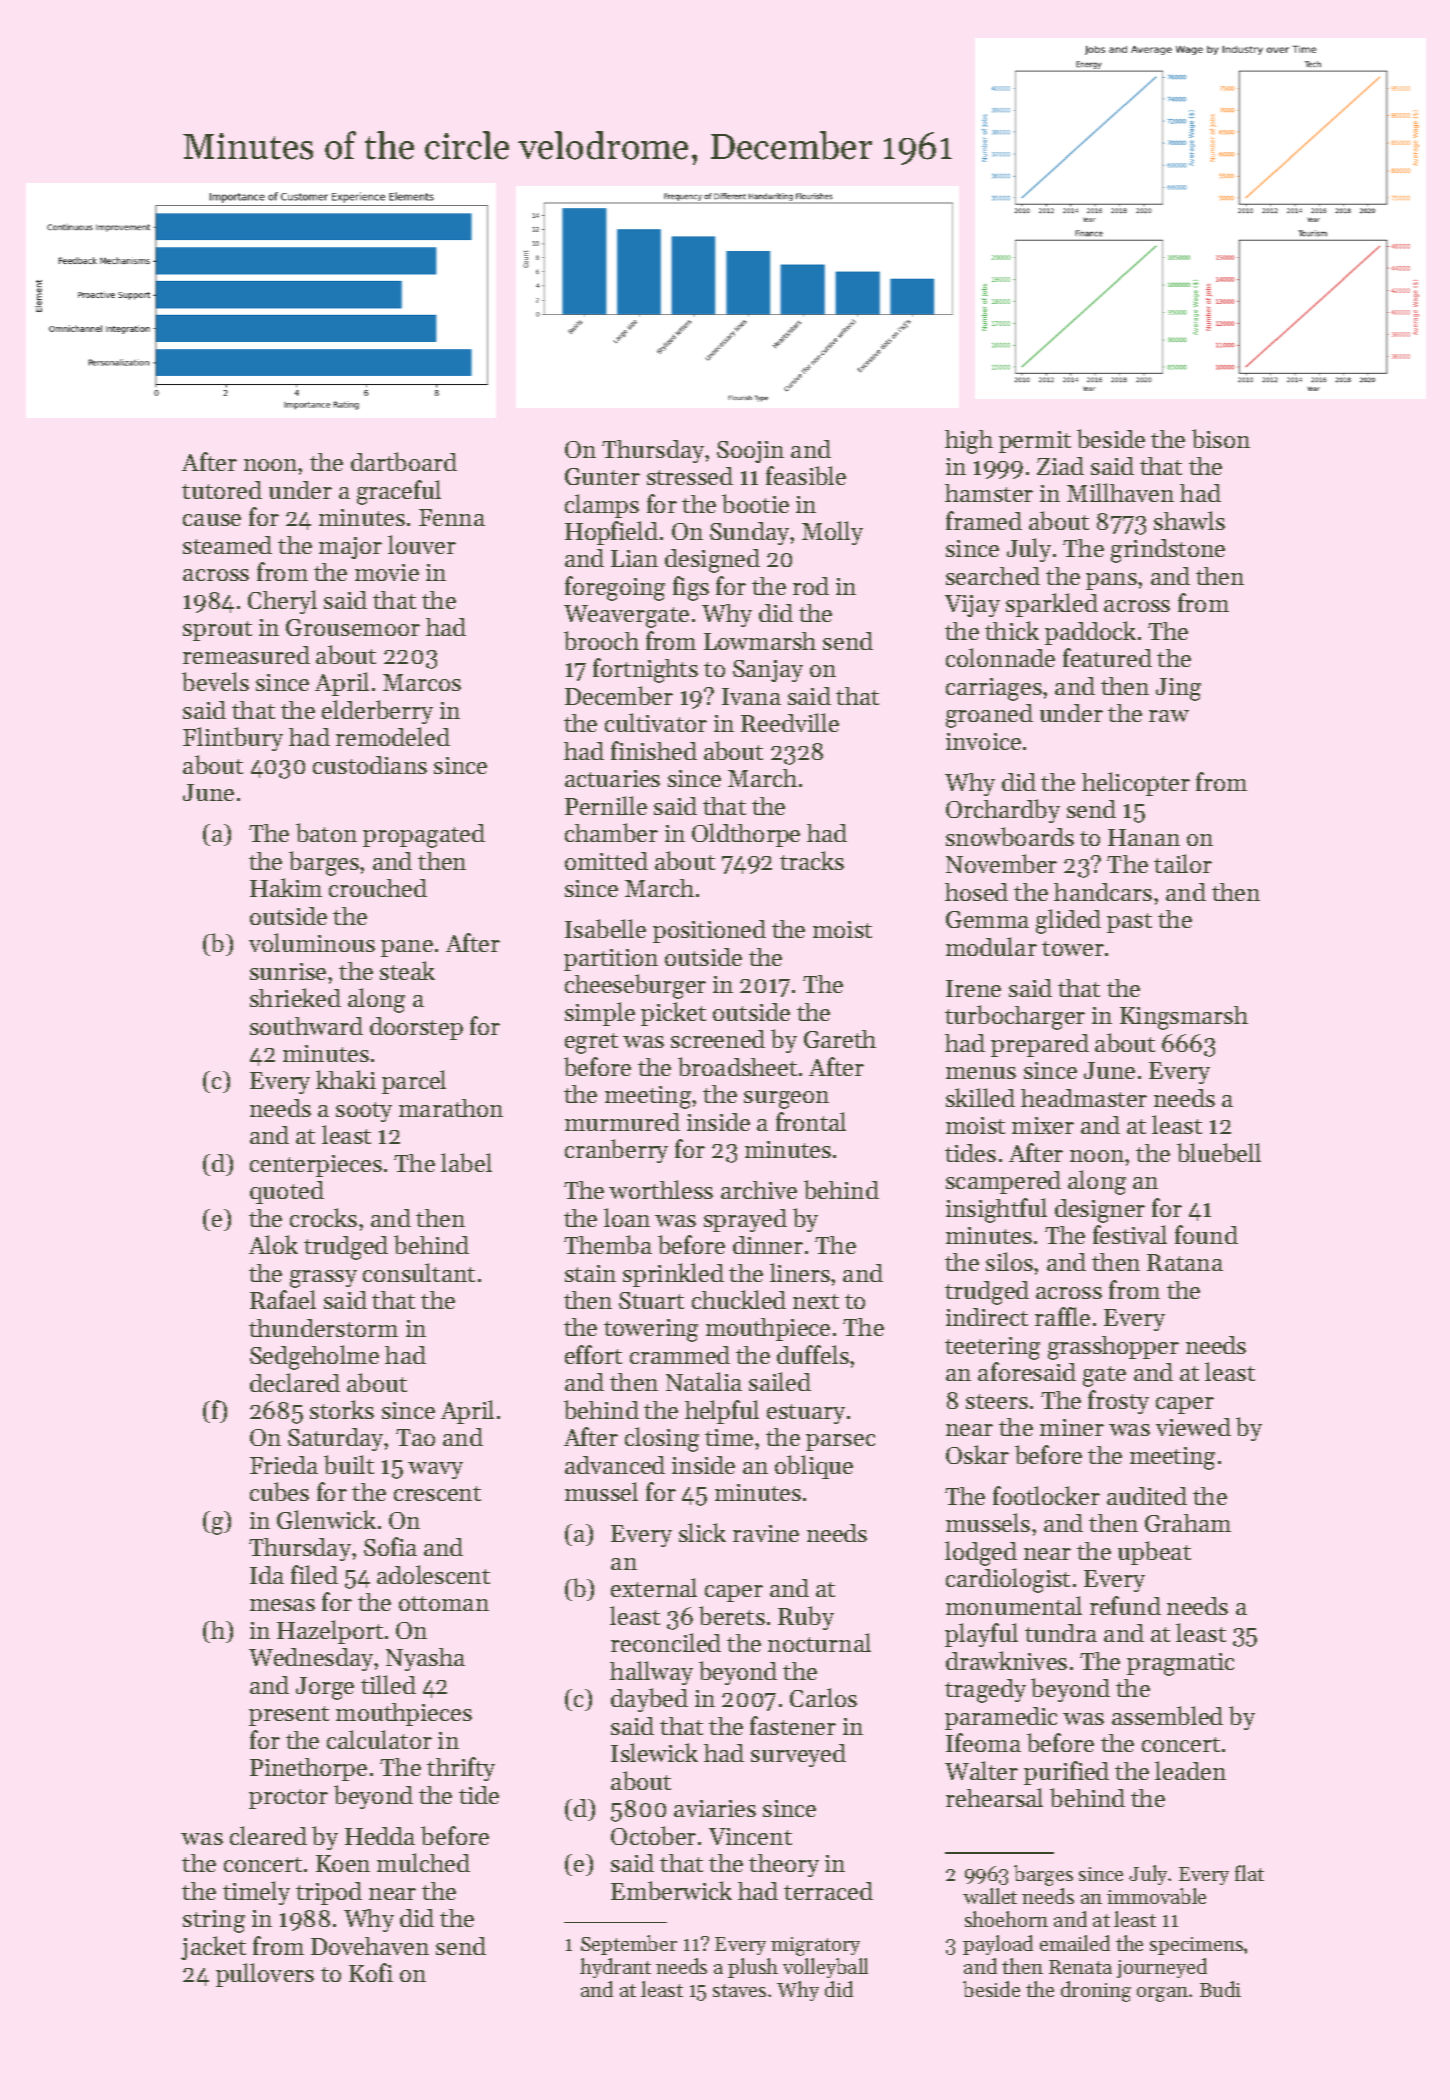 The image size is (1450, 2100). Describe the element at coordinates (1096, 1991) in the screenshot. I see `droning` at that location.
